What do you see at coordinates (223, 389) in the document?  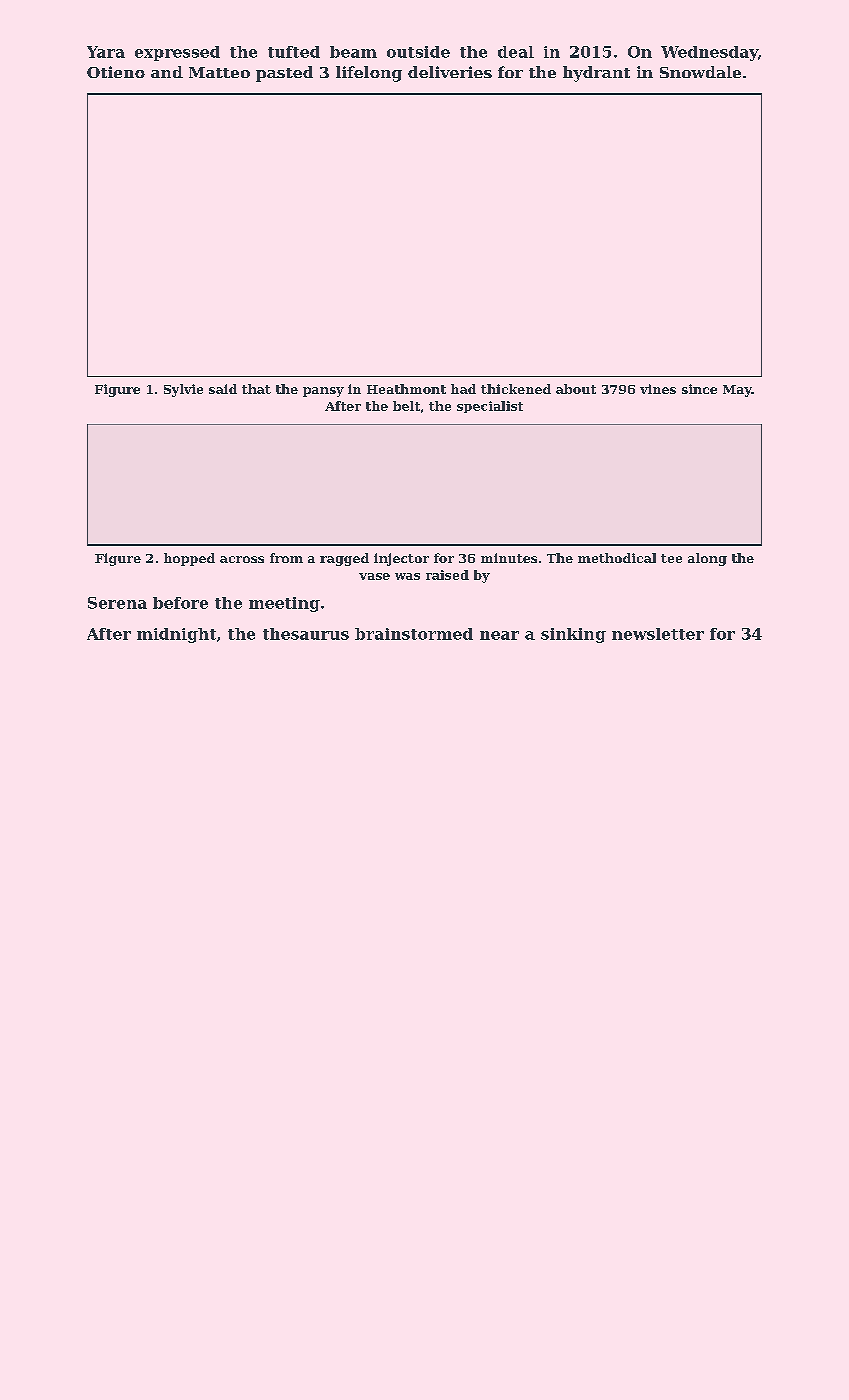 I see `said` at bounding box center [223, 389].
